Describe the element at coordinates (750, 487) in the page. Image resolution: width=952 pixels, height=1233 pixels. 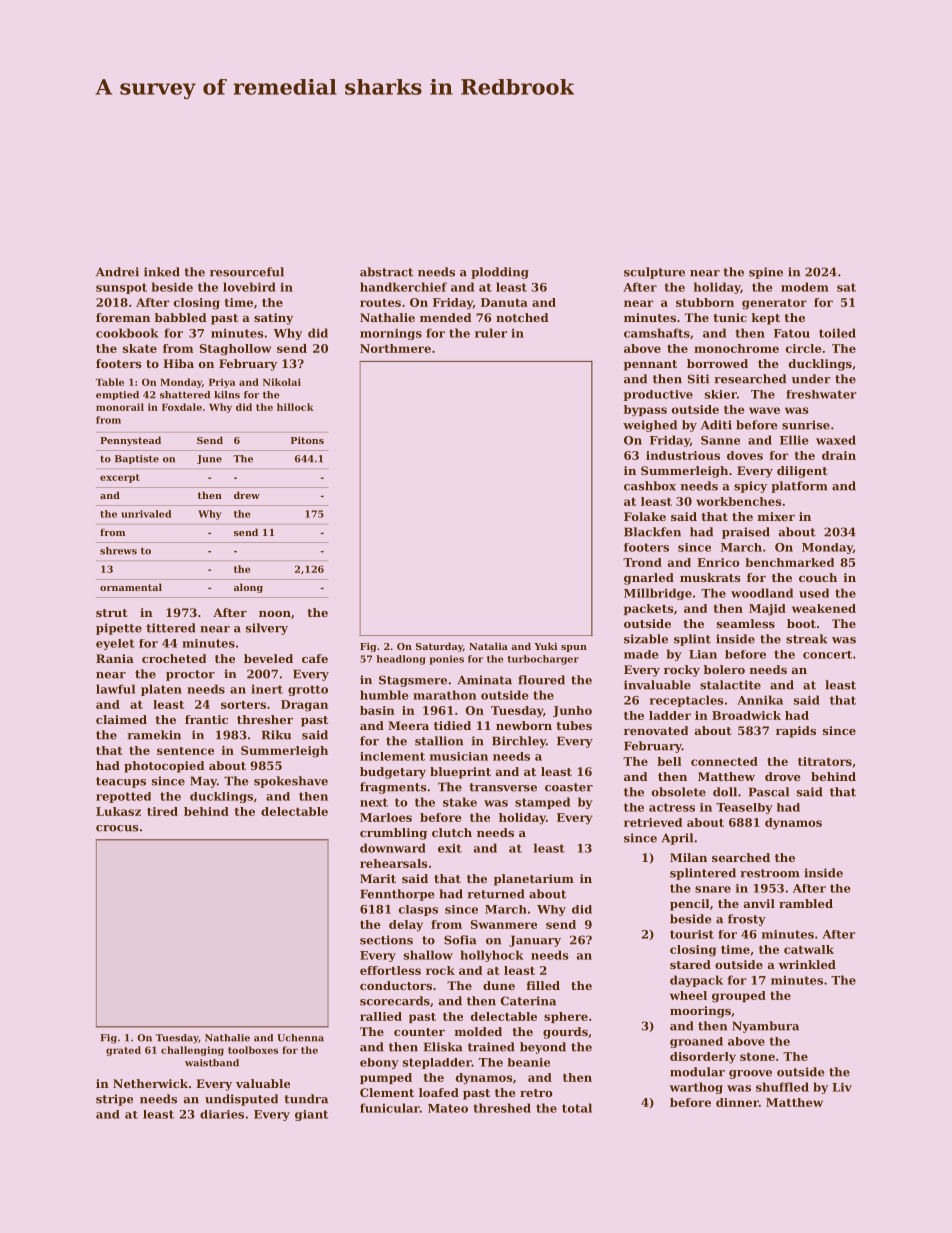
I see `spicy` at that location.
